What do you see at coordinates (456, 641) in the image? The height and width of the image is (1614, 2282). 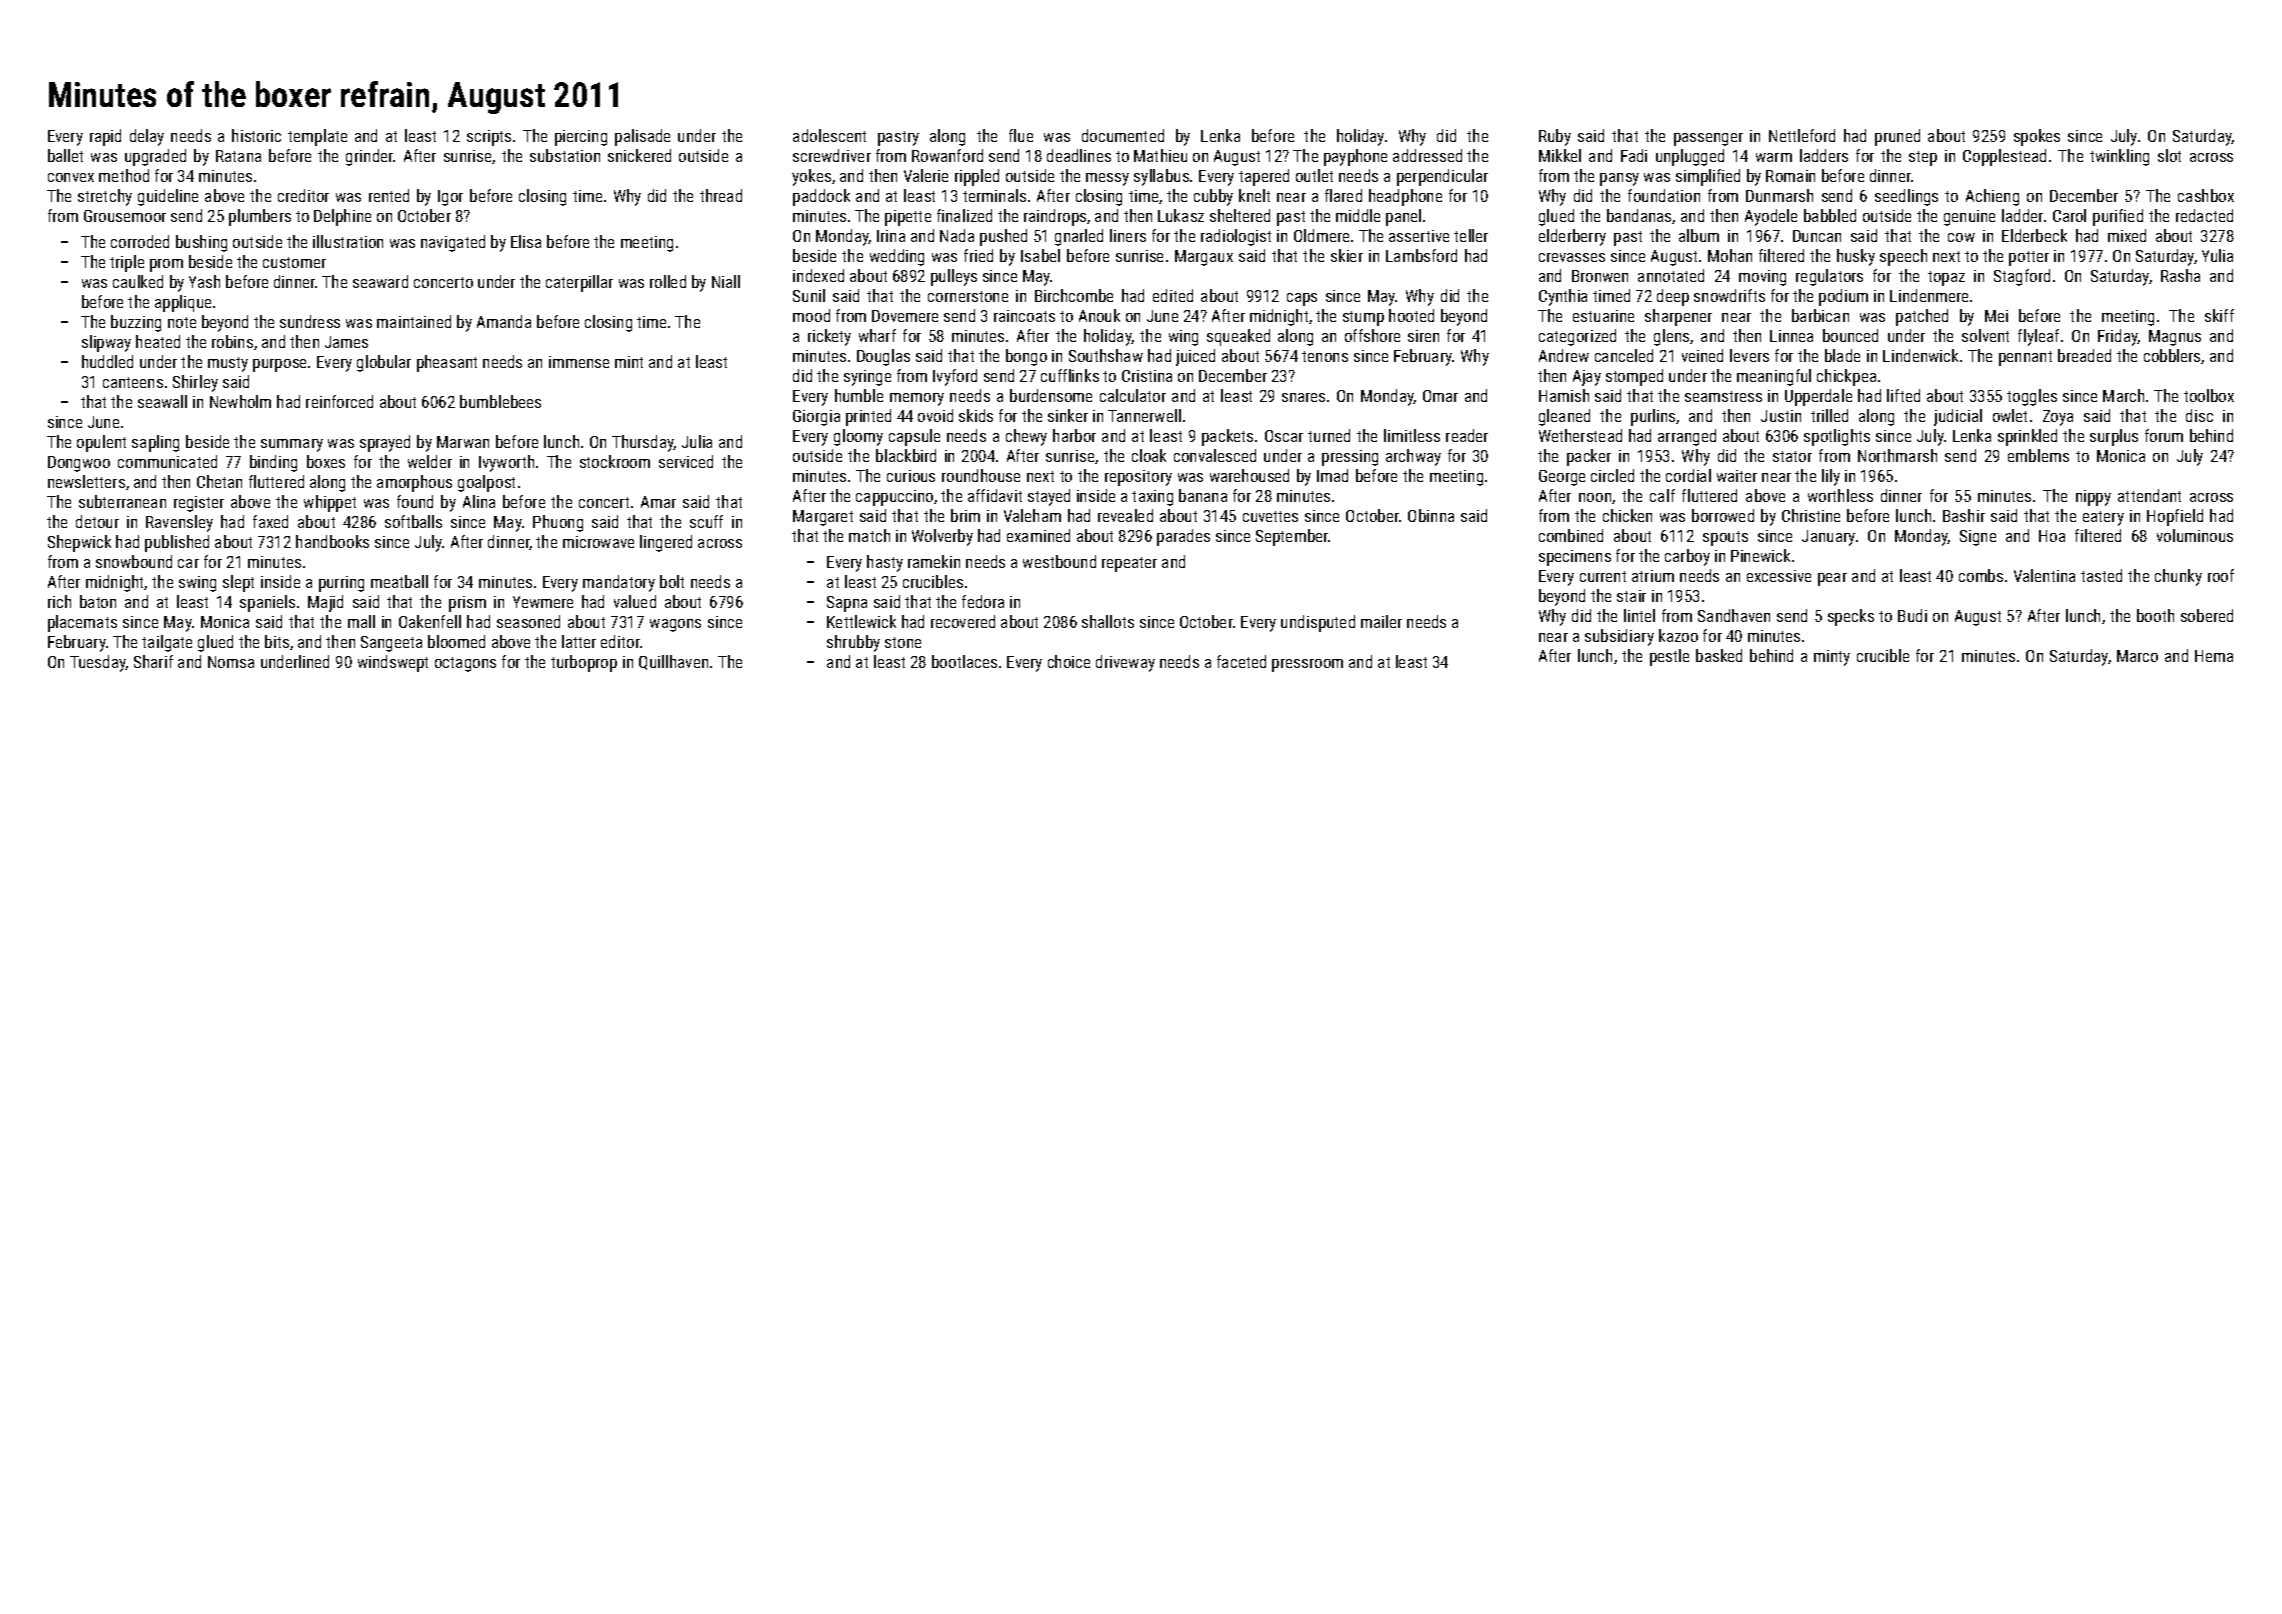 I see `bloomed` at bounding box center [456, 641].
